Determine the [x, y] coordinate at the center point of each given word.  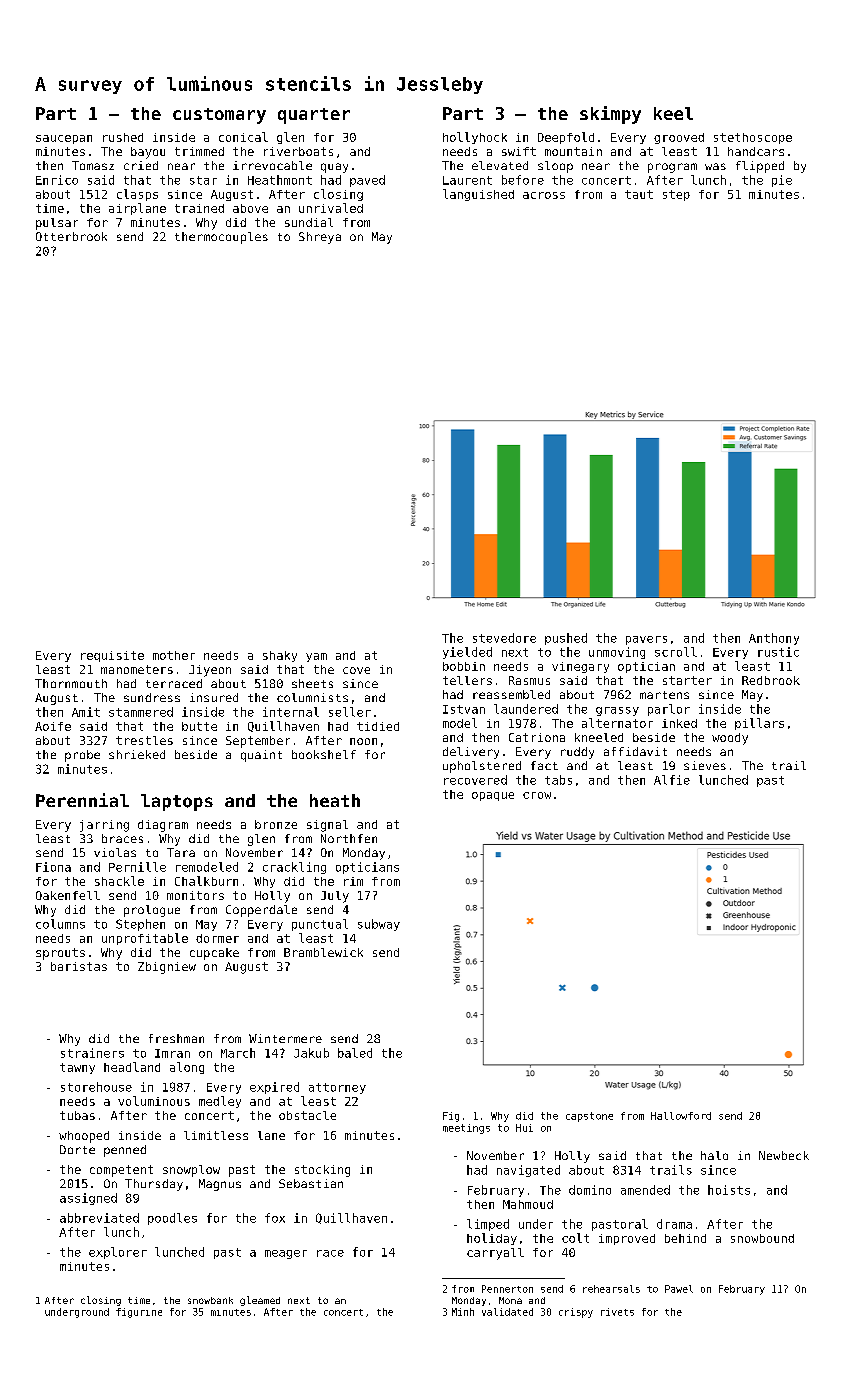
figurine [139, 1313]
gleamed [260, 1301]
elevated [500, 165]
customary [219, 116]
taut [639, 194]
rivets [617, 1312]
